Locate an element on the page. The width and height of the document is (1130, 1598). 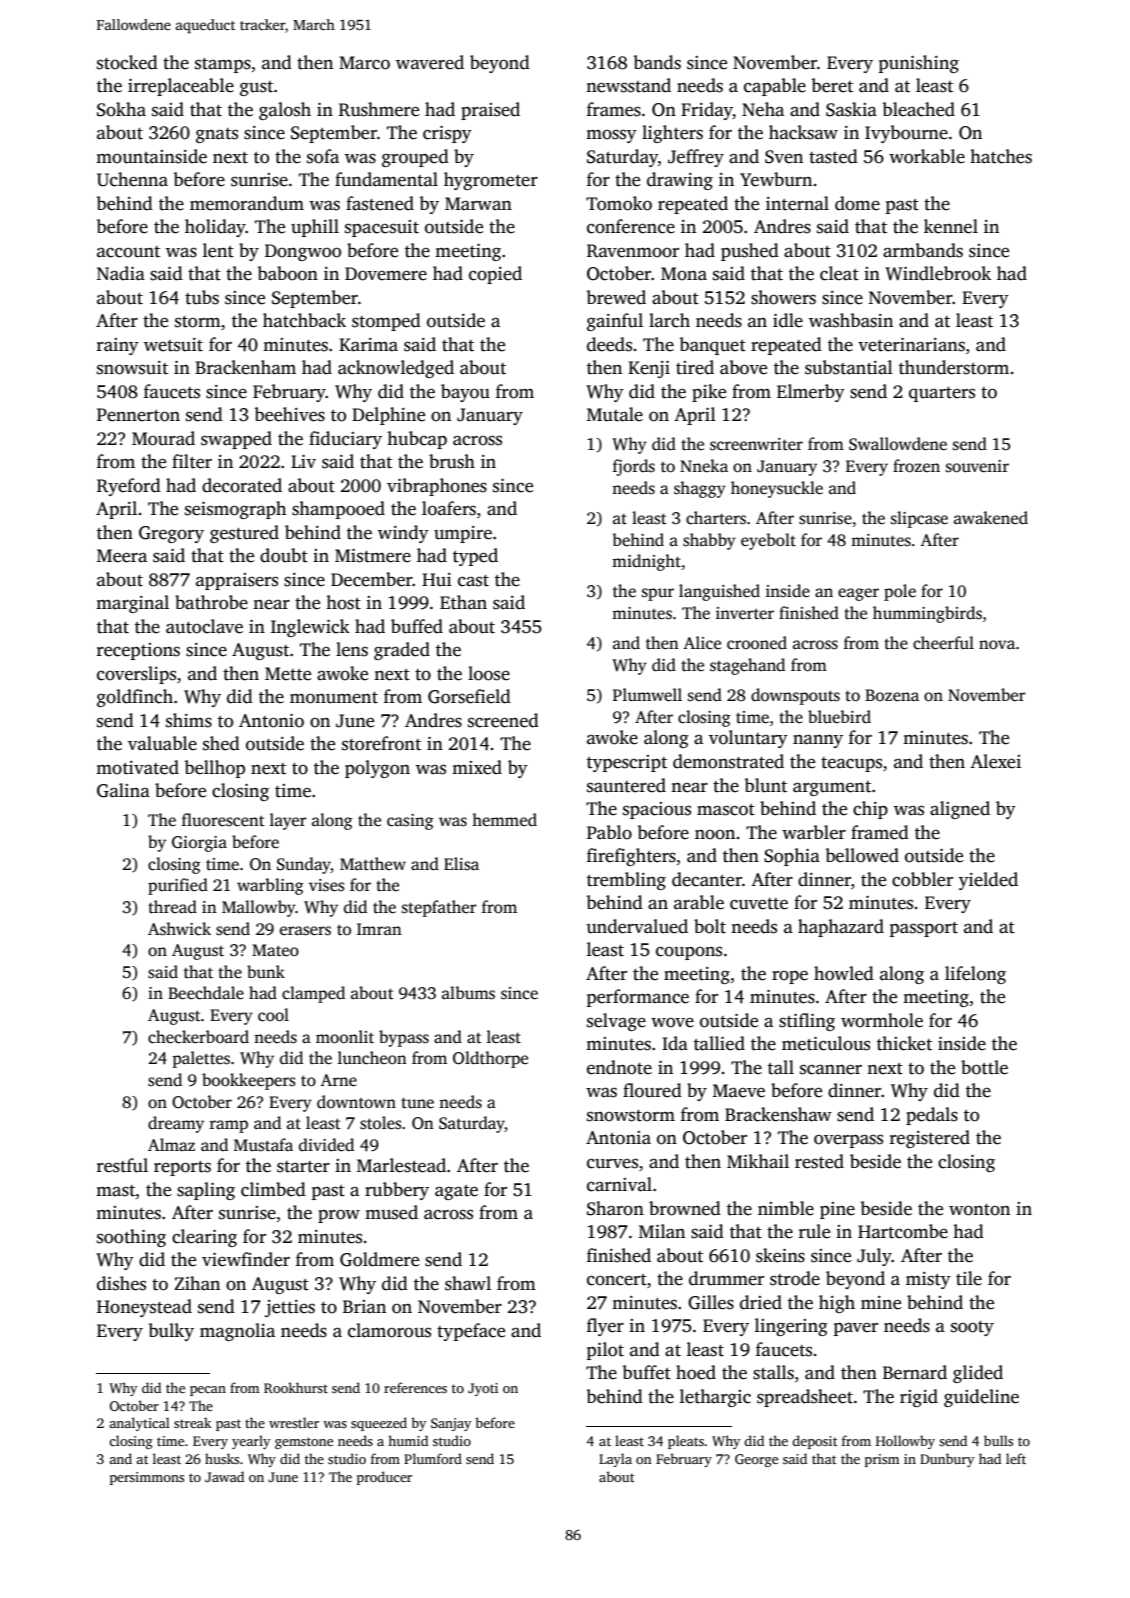
Layla is located at coordinates (615, 1460).
